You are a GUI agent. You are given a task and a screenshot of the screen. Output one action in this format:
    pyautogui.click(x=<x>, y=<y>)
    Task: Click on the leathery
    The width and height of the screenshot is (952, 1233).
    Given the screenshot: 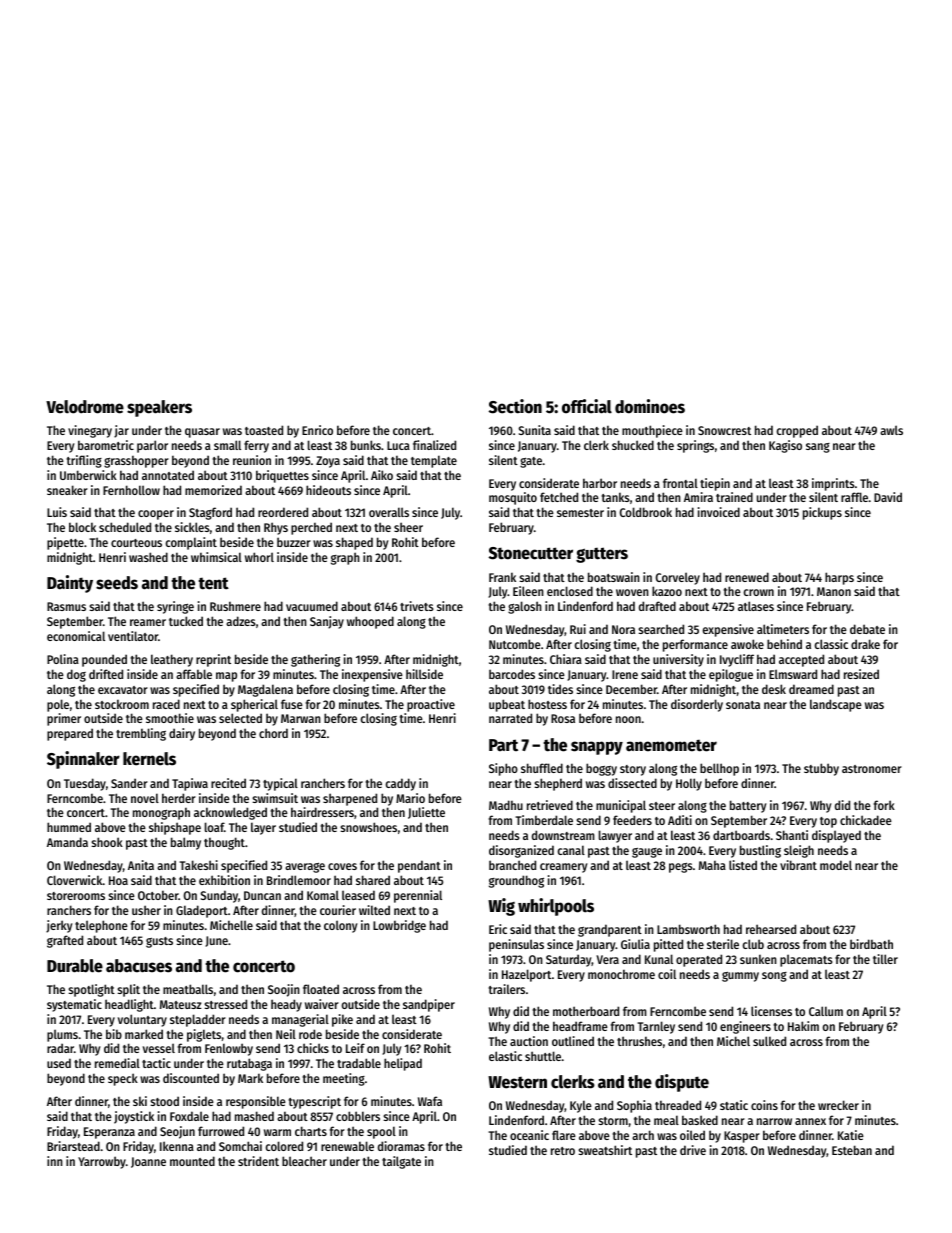 What is the action you would take?
    pyautogui.click(x=172, y=660)
